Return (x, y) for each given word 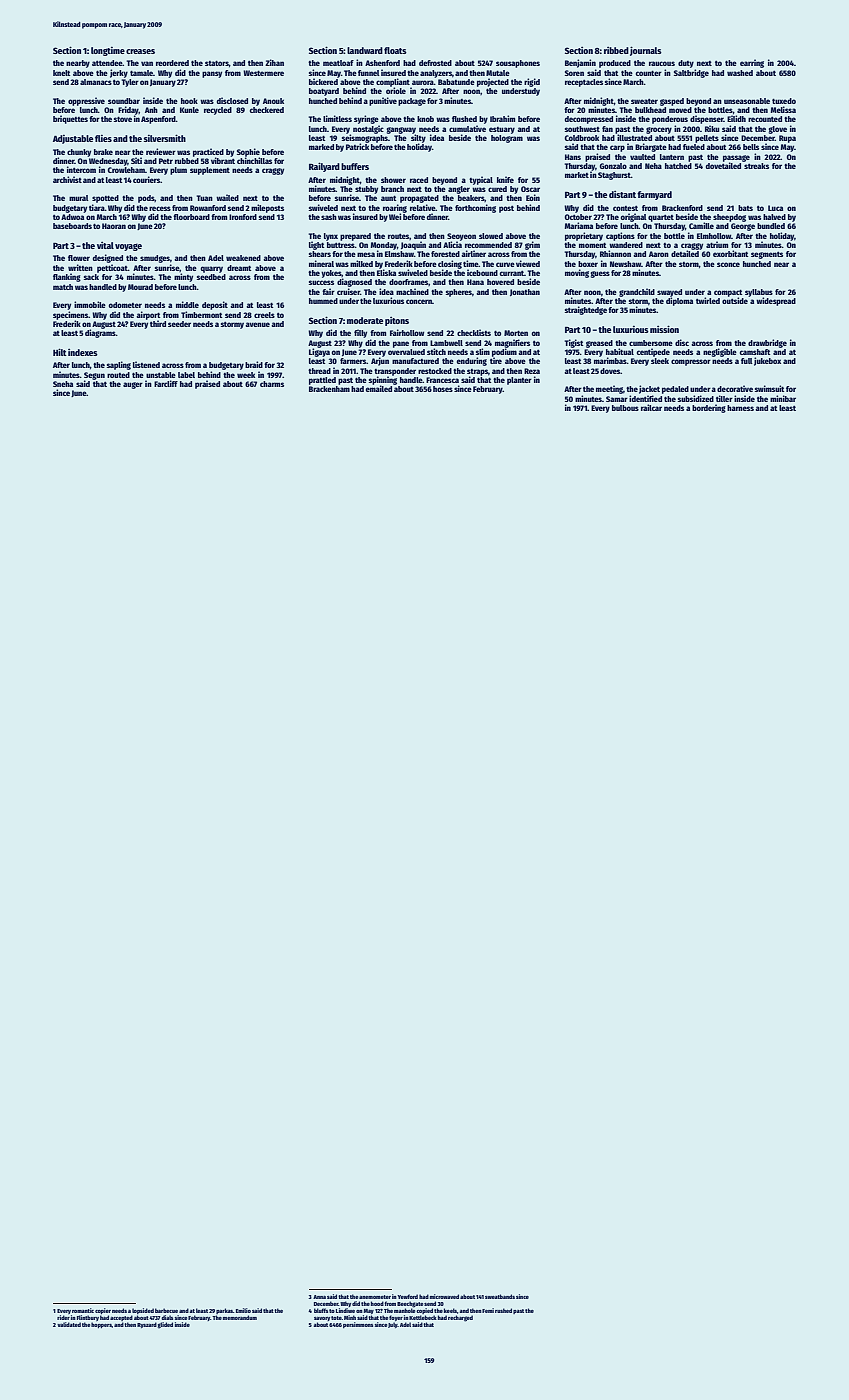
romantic (83, 1310)
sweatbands (500, 1296)
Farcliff (166, 383)
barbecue (166, 1310)
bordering (709, 408)
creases (140, 51)
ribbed (616, 50)
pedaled (675, 390)
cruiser (348, 291)
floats (395, 50)
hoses (443, 389)
